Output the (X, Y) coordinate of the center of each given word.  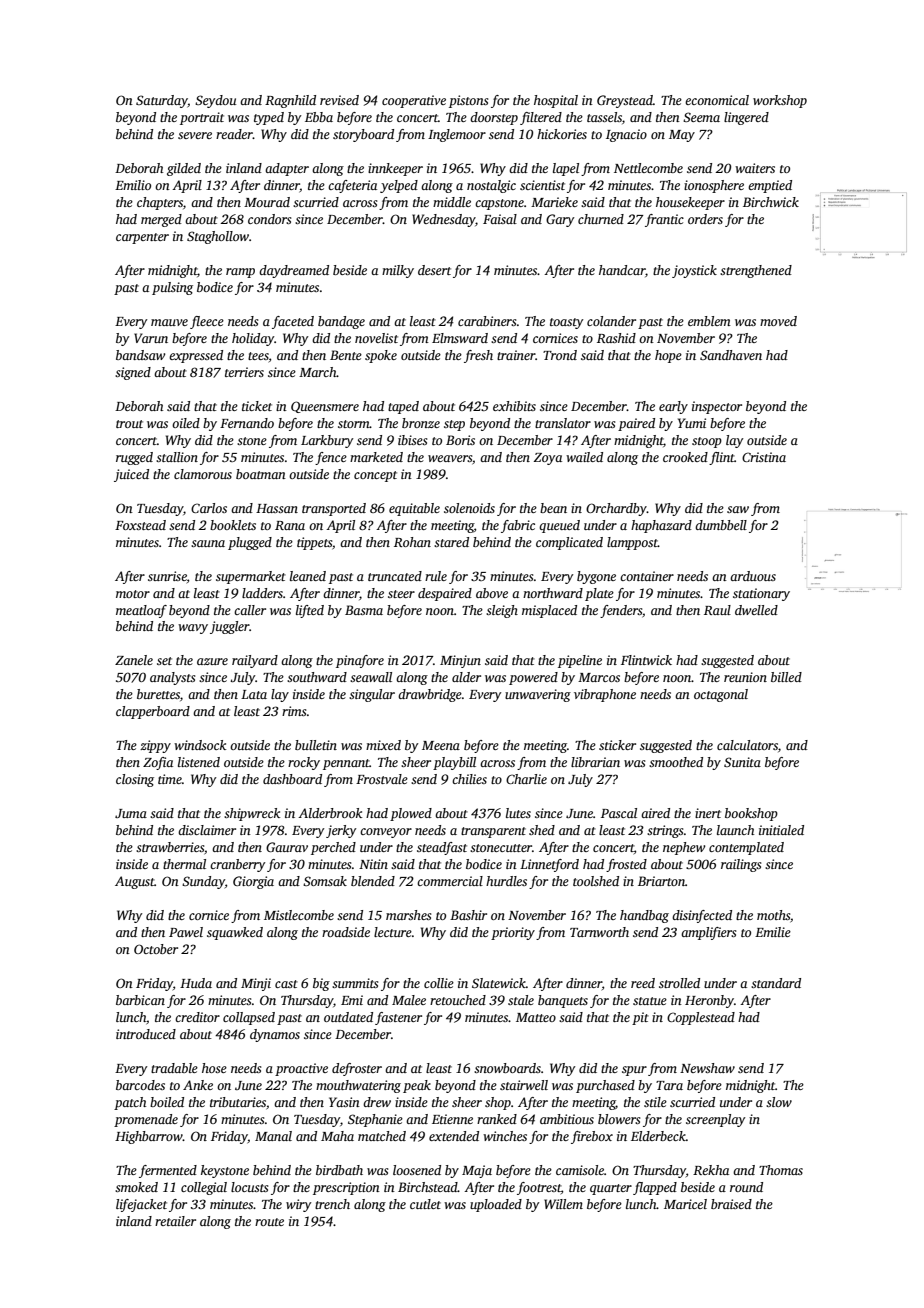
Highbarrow (149, 1137)
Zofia (158, 763)
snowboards (507, 1068)
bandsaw (140, 355)
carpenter (142, 238)
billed (786, 677)
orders (705, 219)
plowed (411, 814)
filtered (541, 118)
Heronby (709, 1001)
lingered (746, 118)
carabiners (487, 321)
